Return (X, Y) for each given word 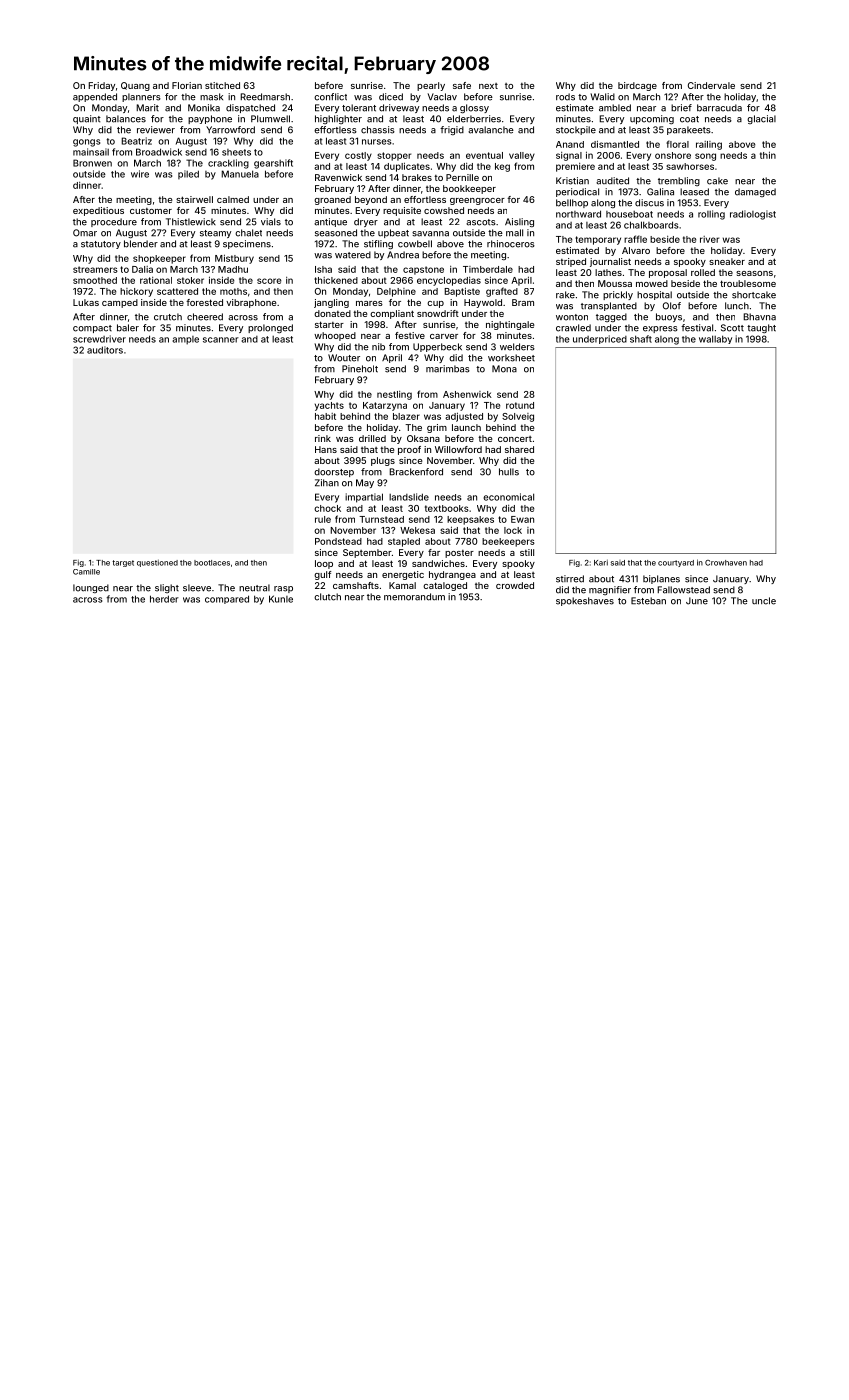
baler (128, 328)
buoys (669, 317)
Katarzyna (385, 406)
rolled (703, 272)
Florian (187, 85)
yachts (329, 406)
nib (378, 347)
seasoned (336, 233)
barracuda (719, 108)
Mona (504, 369)
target (123, 563)
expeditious (98, 211)
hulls (509, 472)
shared (519, 449)
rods (565, 97)
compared (227, 599)
